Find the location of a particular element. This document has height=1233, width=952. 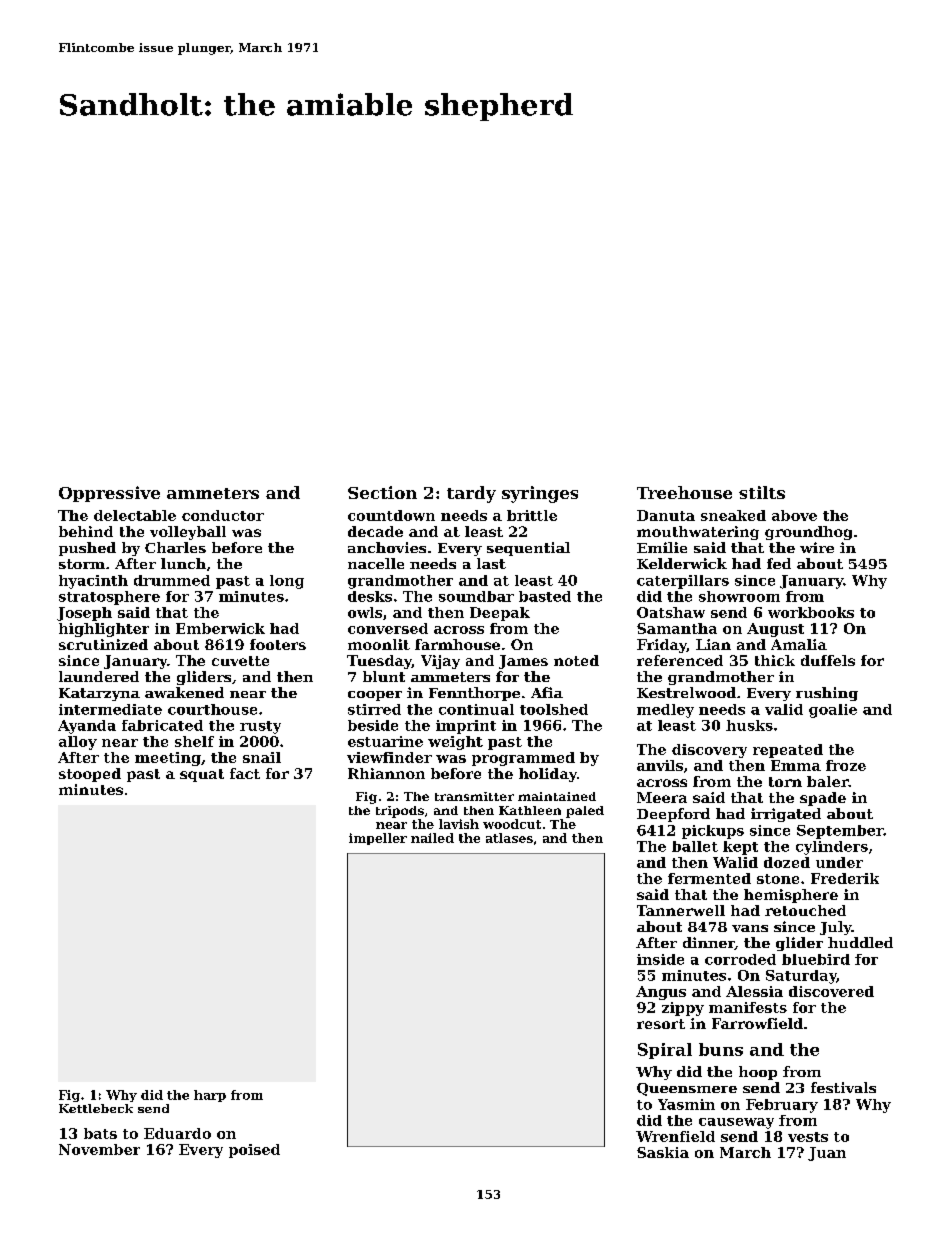

wire is located at coordinates (817, 547).
